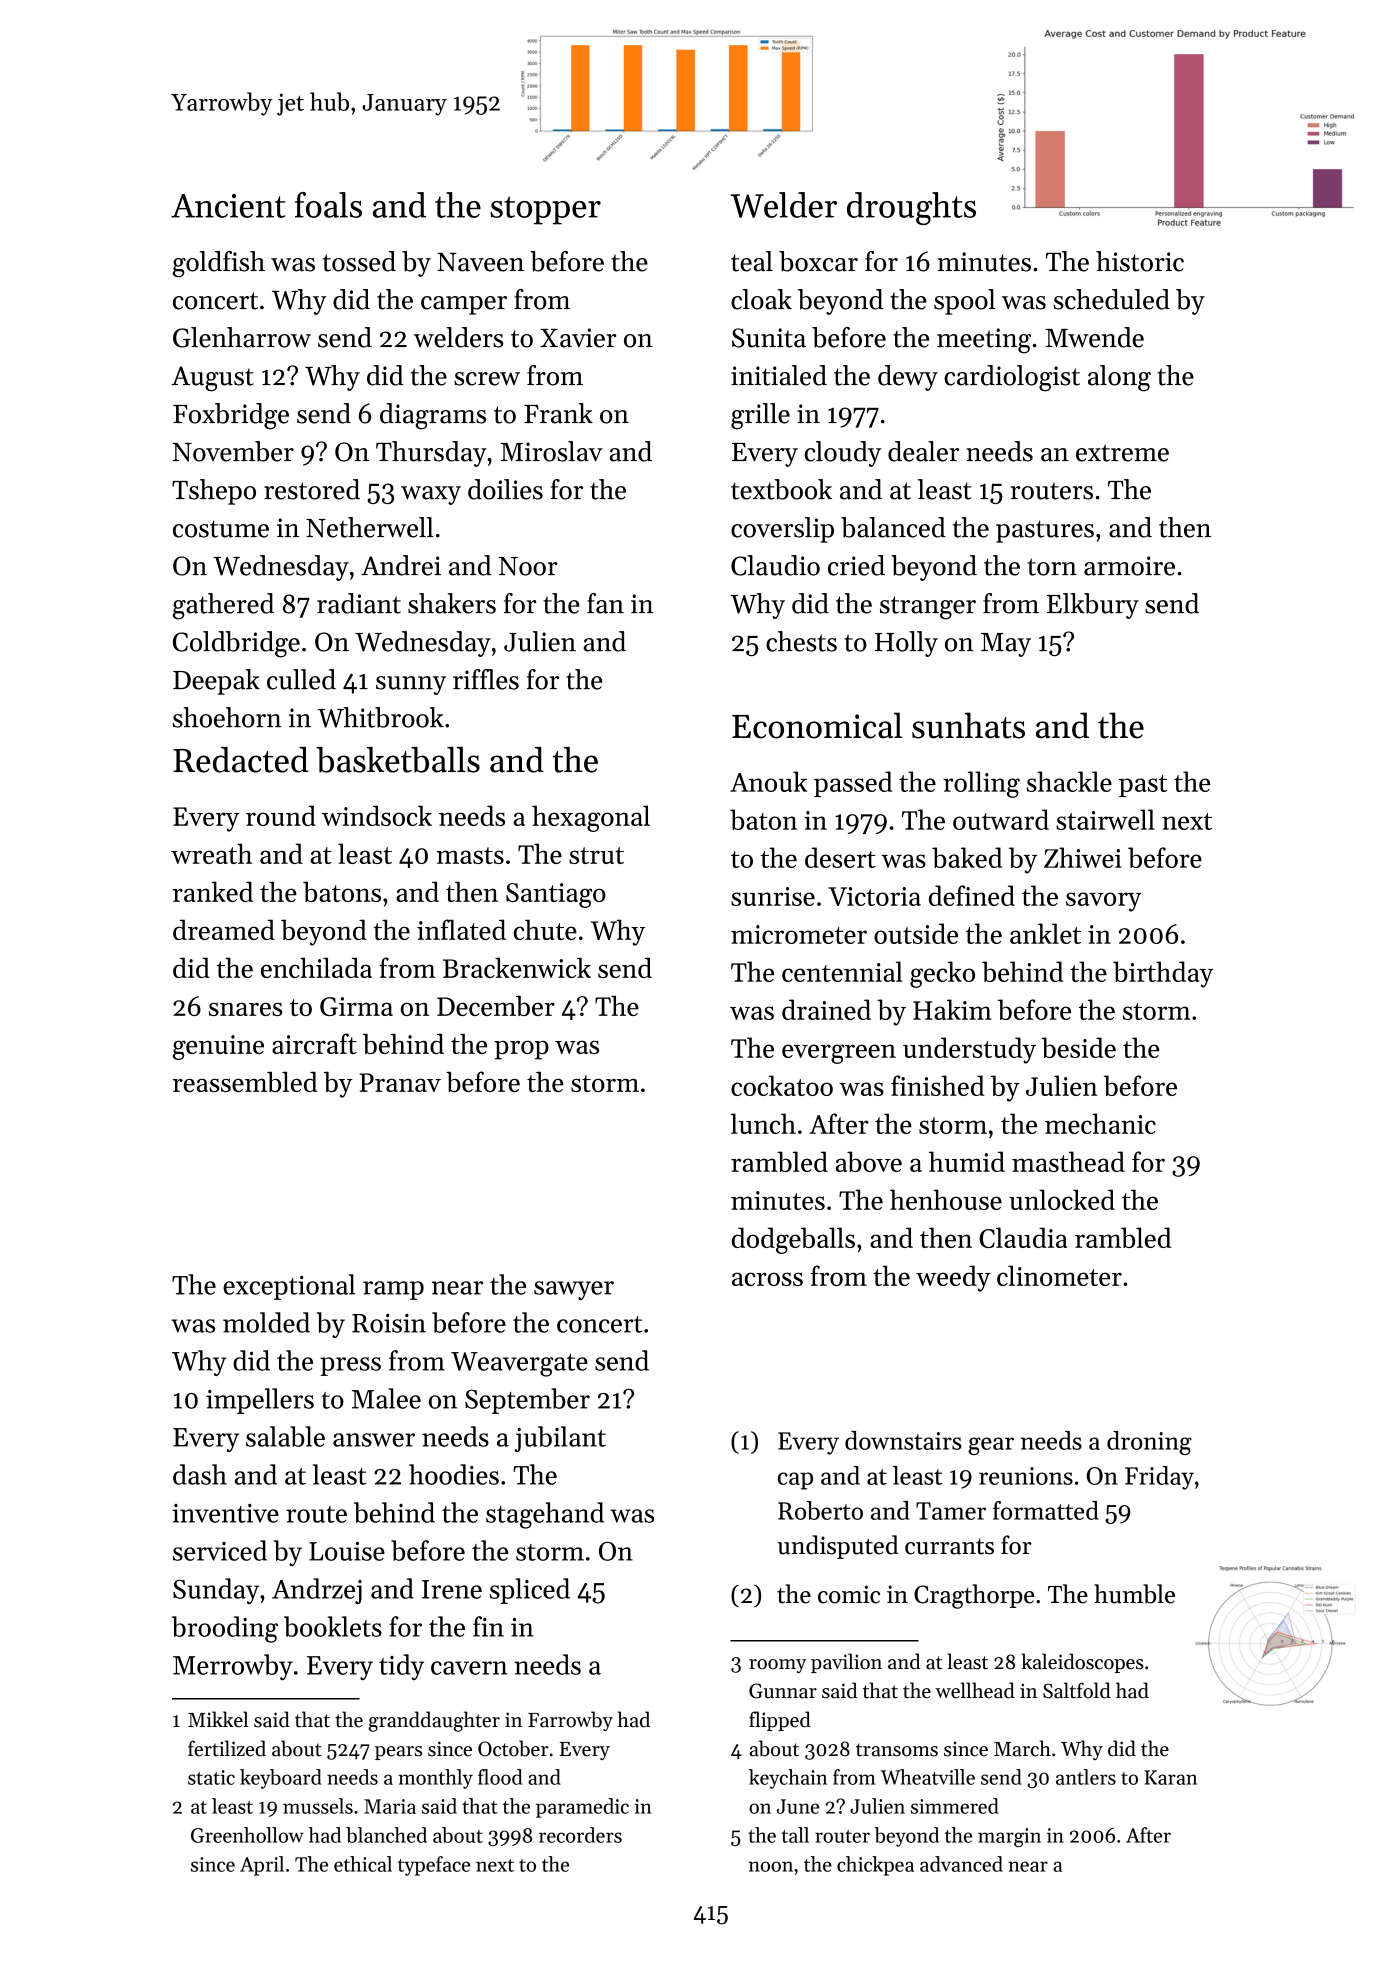  What do you see at coordinates (1112, 299) in the image?
I see `scheduled` at bounding box center [1112, 299].
